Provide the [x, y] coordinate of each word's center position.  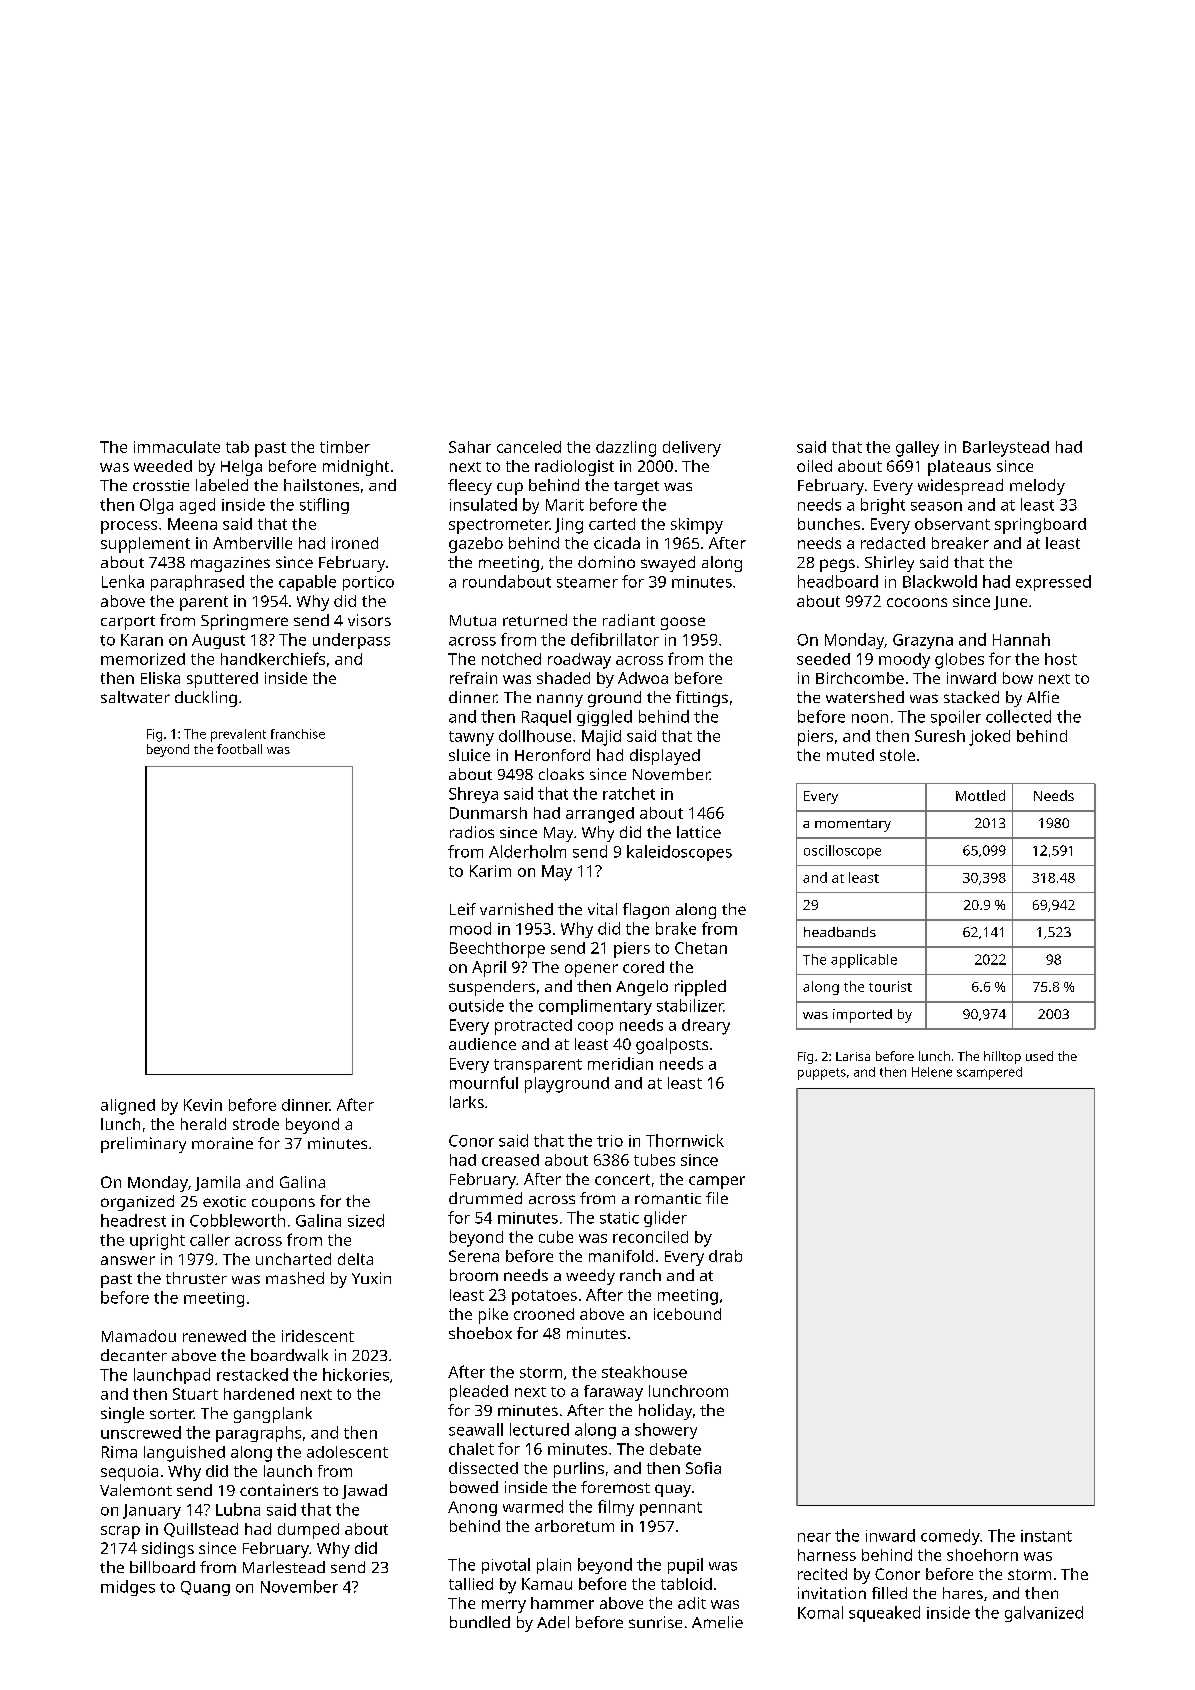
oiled [814, 466]
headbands [840, 932]
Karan [142, 640]
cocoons [917, 602]
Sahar [470, 447]
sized [366, 1220]
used [1039, 1056]
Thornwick [685, 1140]
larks [467, 1102]
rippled [700, 988]
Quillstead [201, 1530]
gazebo [476, 545]
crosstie [161, 485]
